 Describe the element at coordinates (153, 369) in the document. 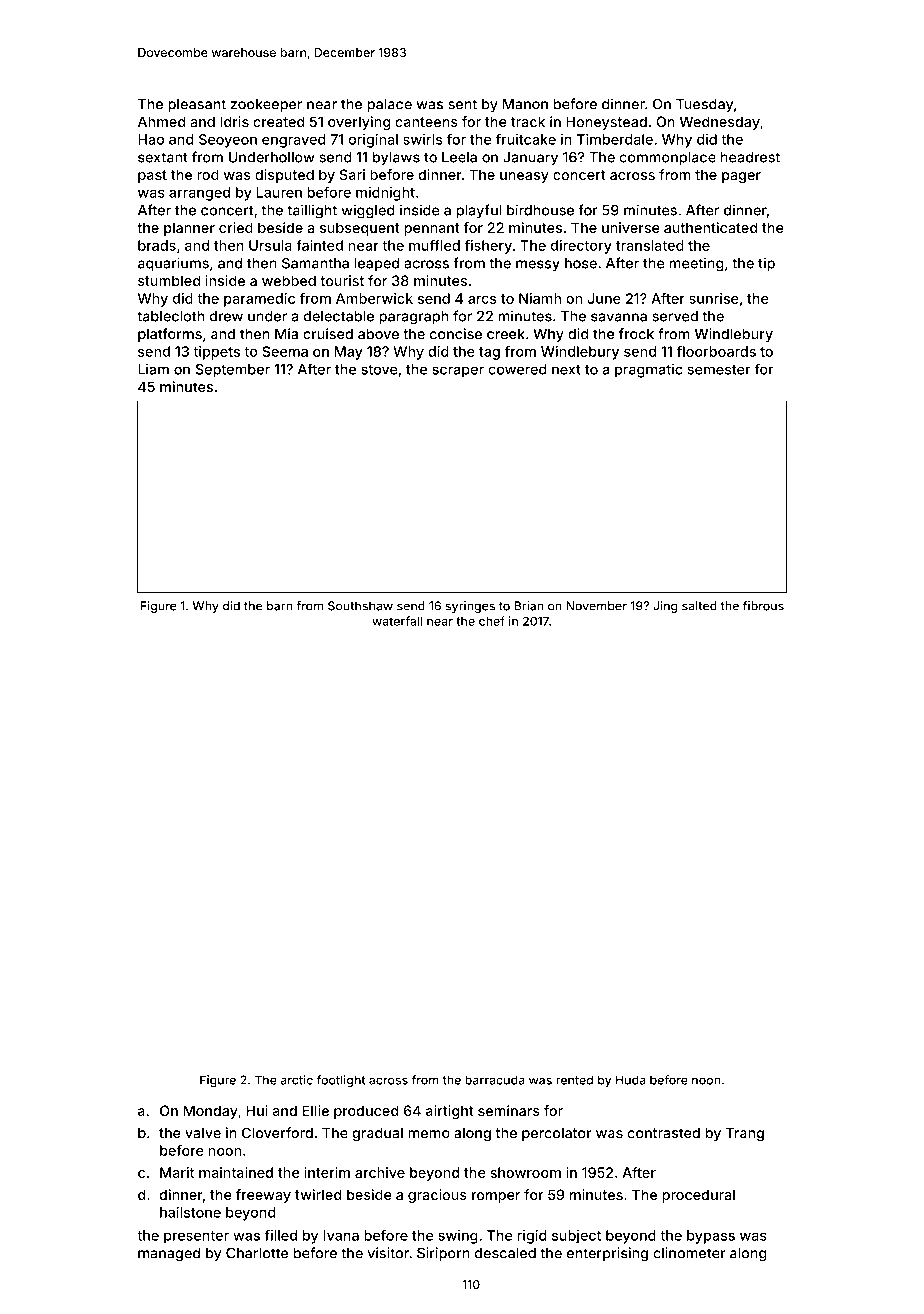

I see `Liam` at that location.
